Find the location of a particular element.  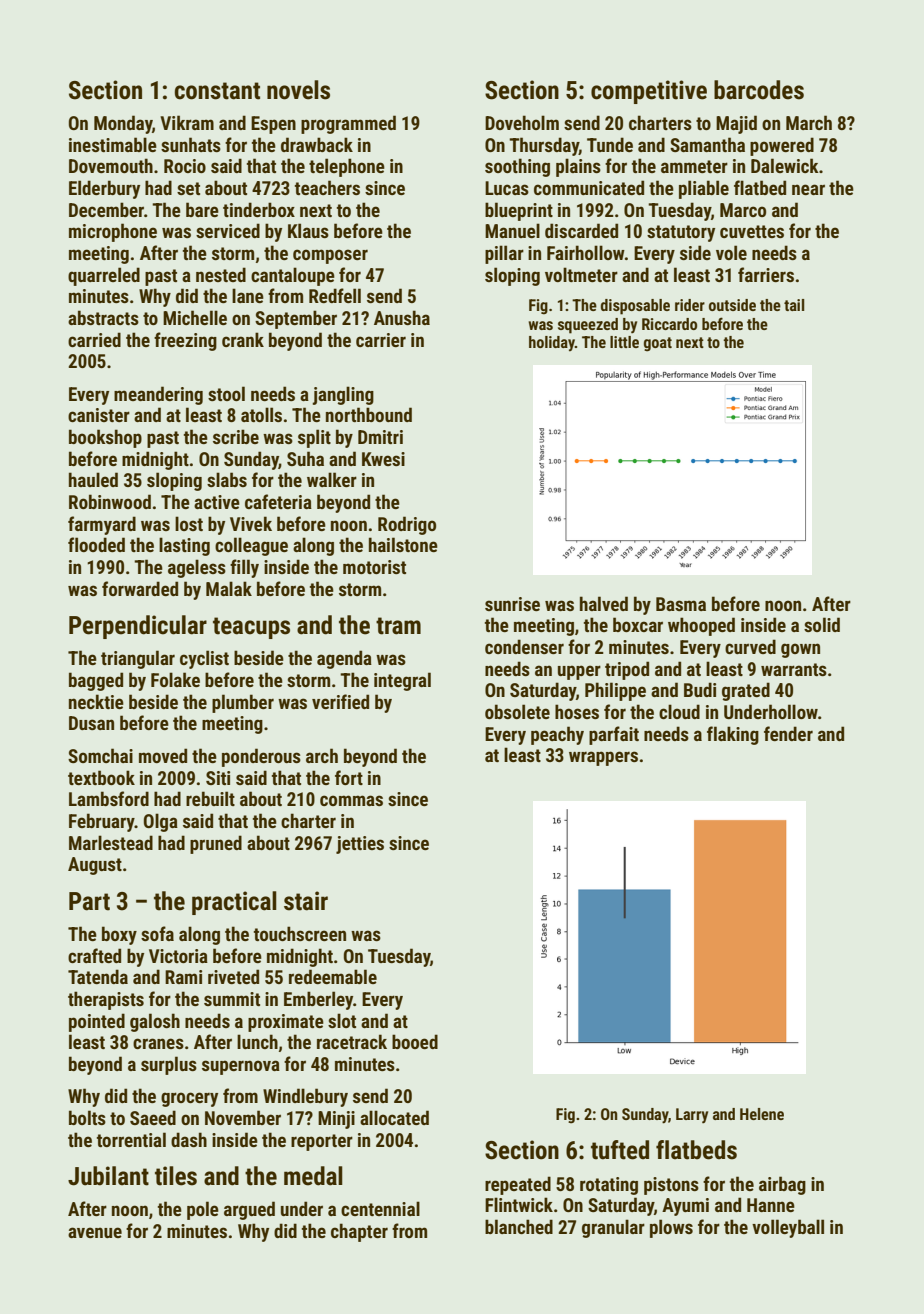

competitive is located at coordinates (649, 92).
